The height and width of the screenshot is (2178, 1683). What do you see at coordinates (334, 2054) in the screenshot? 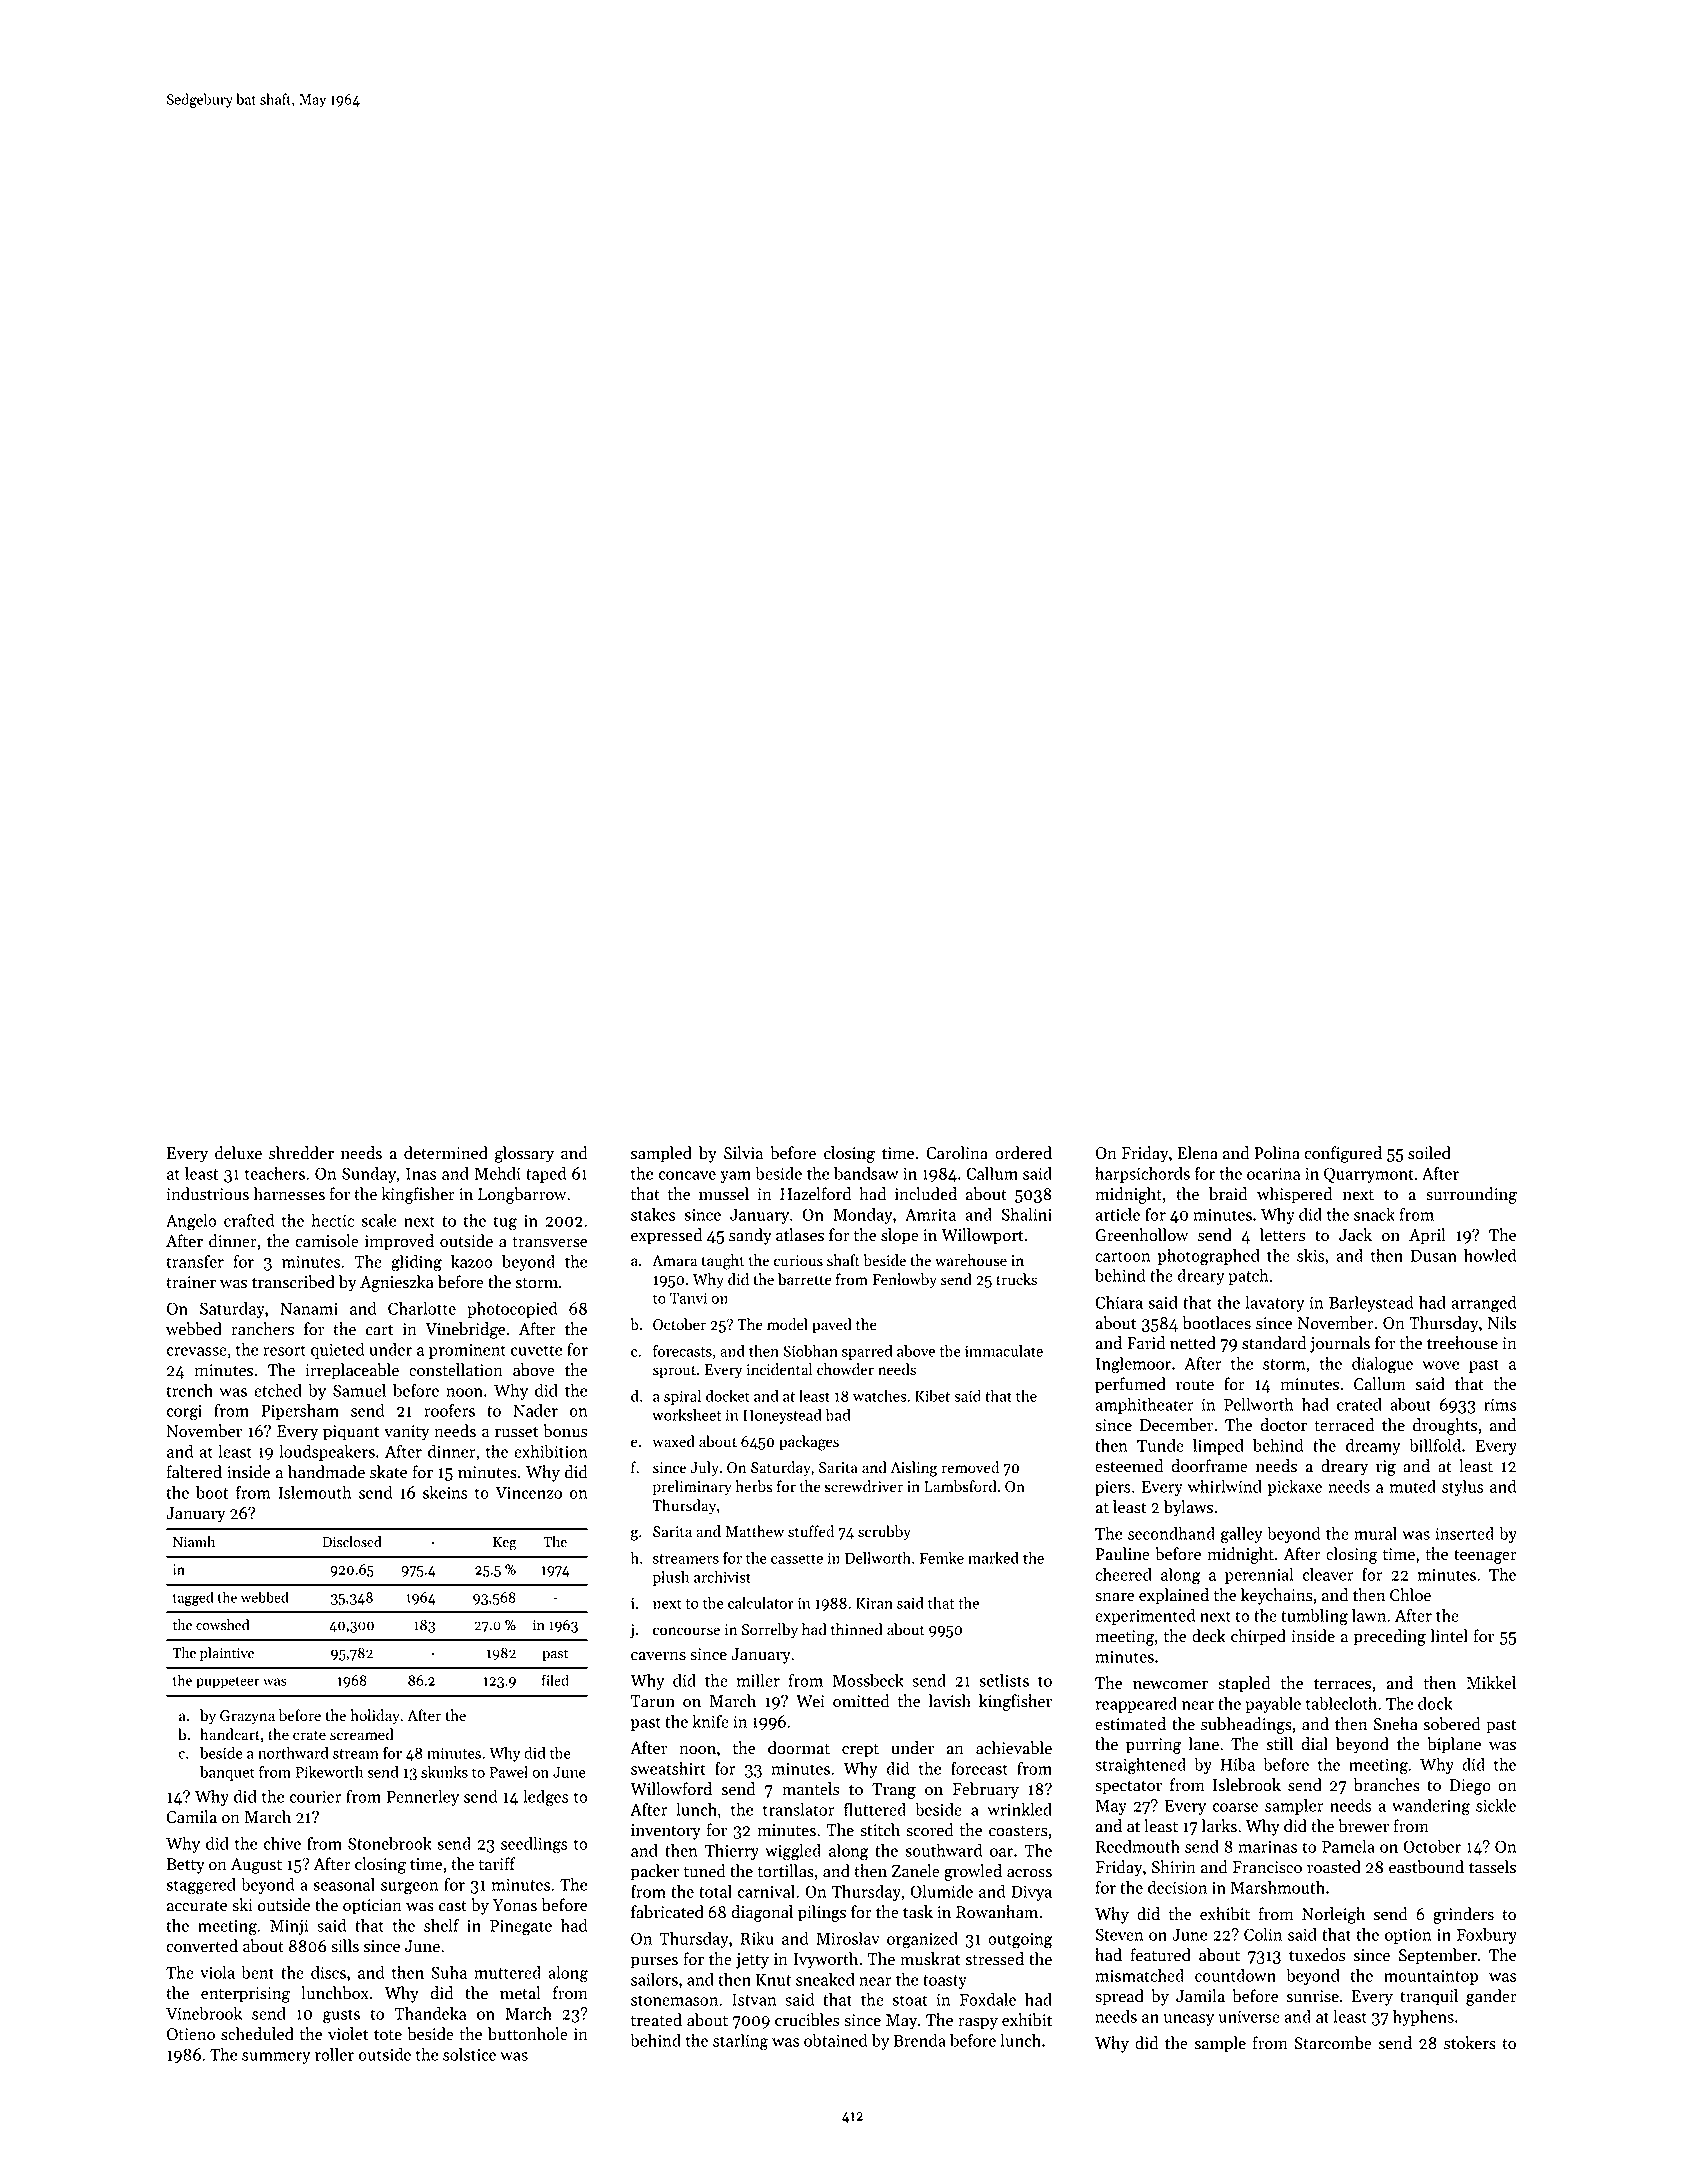
I see `roller` at bounding box center [334, 2054].
